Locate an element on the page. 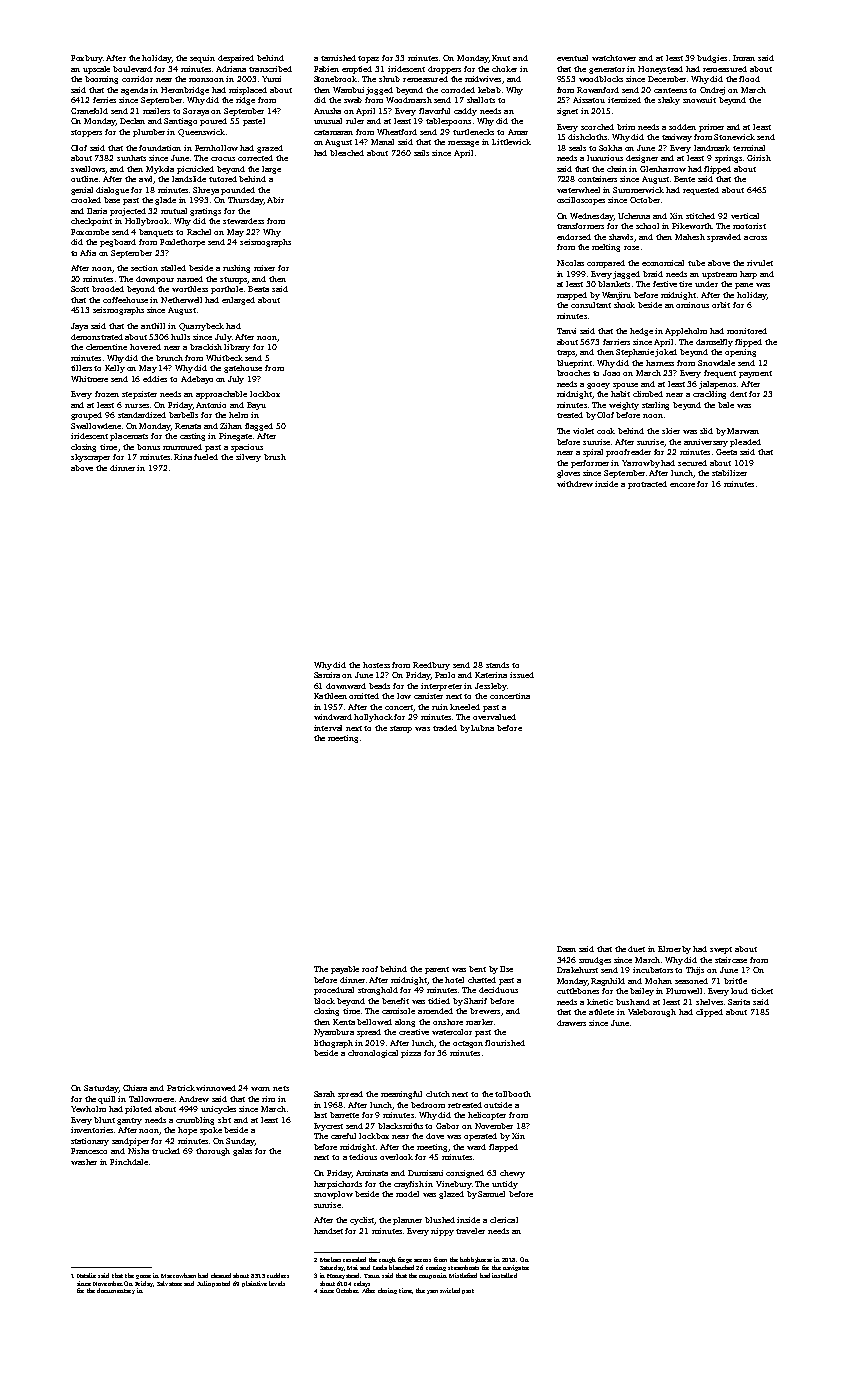 This page has height=1400, width=849. snowsuit is located at coordinates (699, 100).
